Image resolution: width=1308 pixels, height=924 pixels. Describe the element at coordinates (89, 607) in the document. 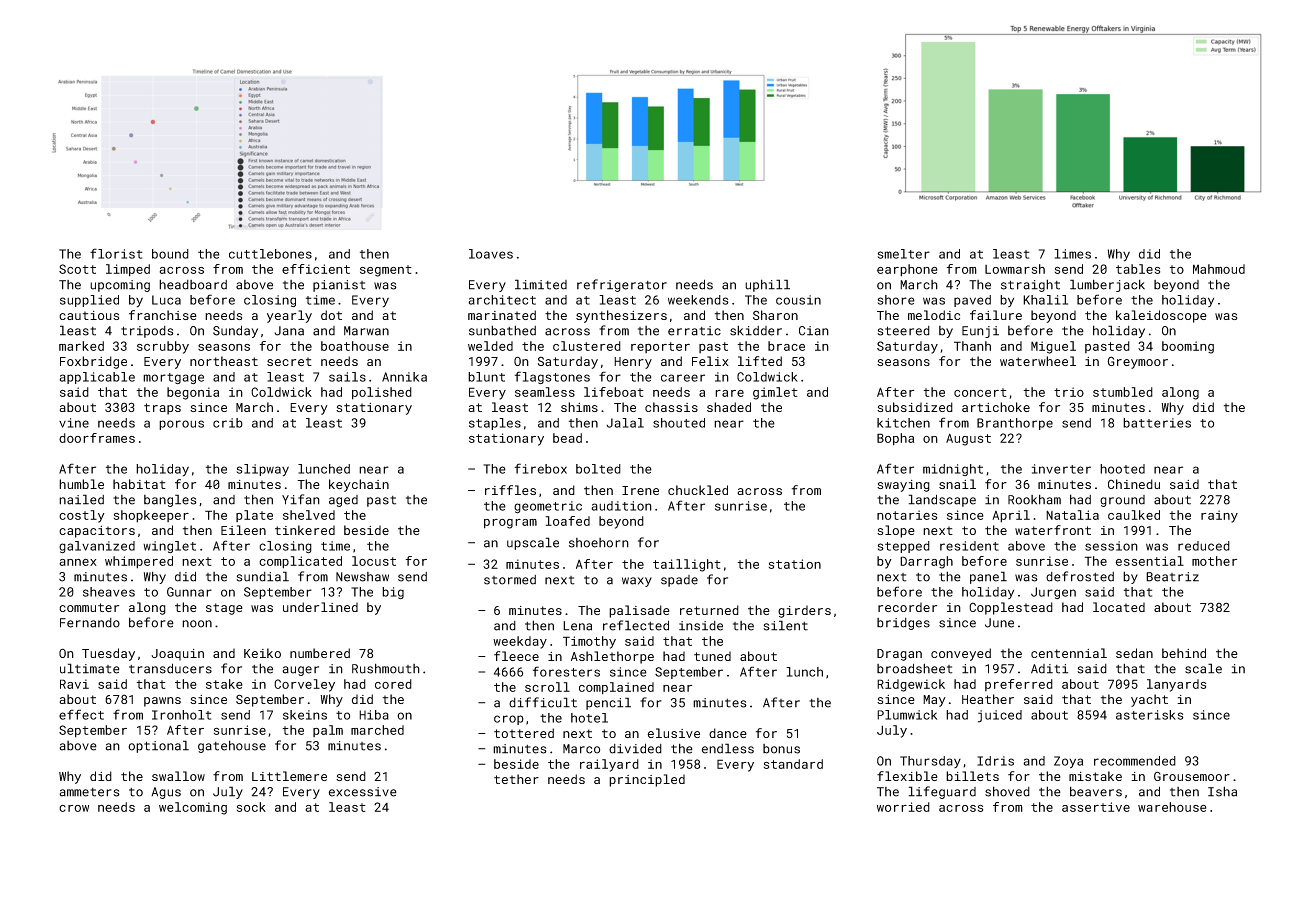

I see `commuter` at that location.
